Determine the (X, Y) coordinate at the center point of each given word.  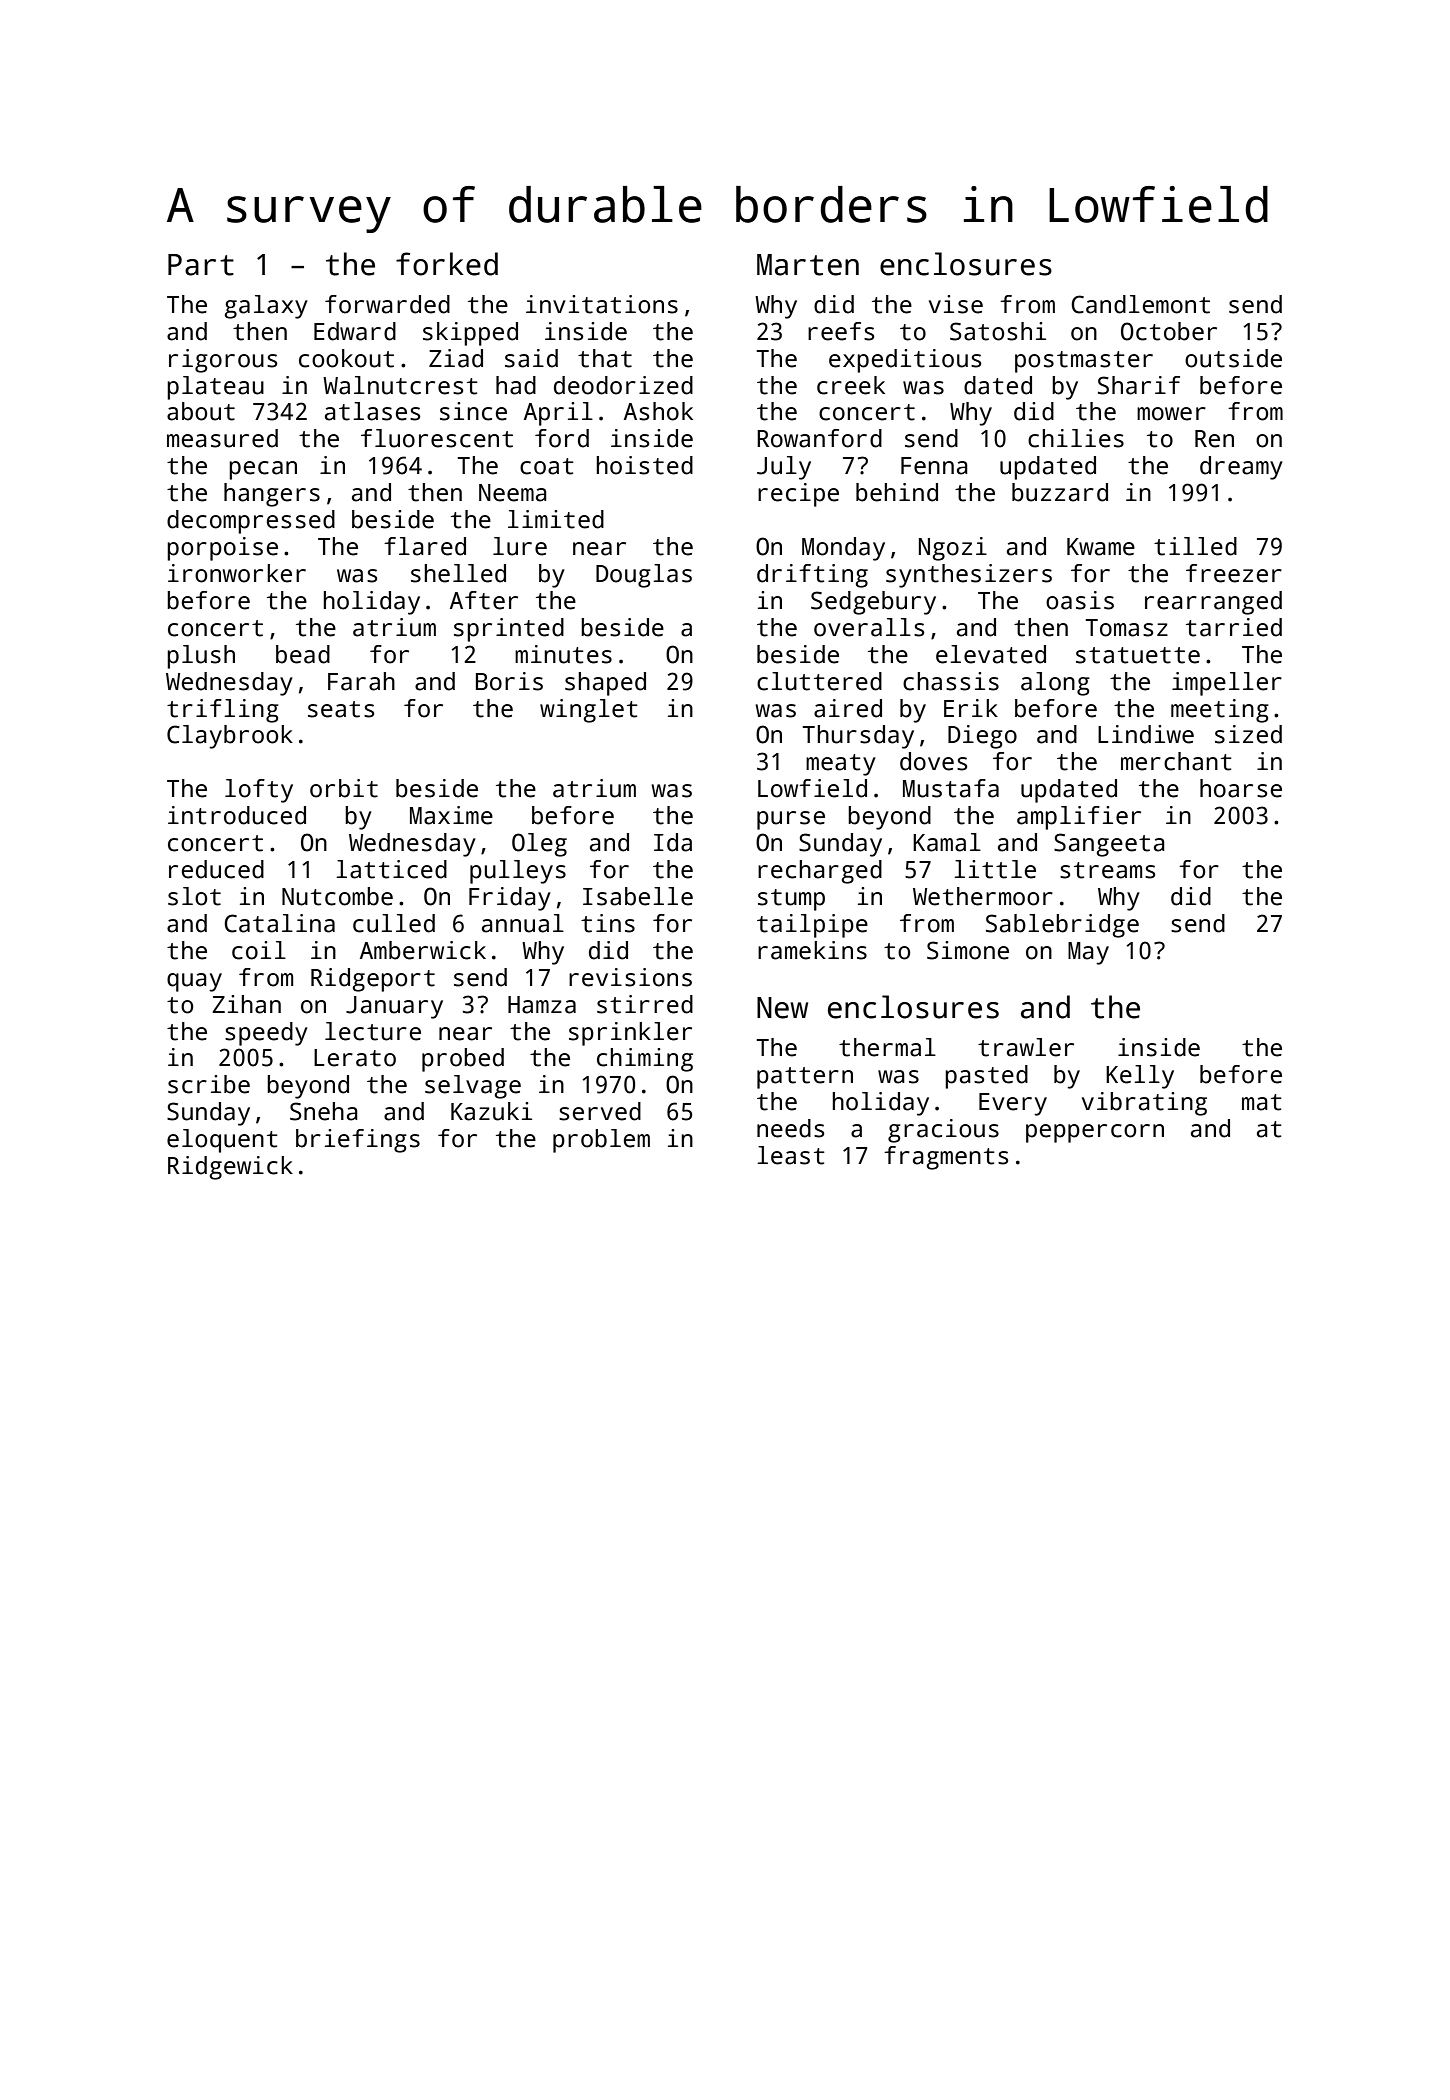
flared (425, 546)
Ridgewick (230, 1168)
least (791, 1155)
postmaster (1084, 362)
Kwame (1101, 547)
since (473, 411)
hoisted (644, 465)
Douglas (644, 576)
